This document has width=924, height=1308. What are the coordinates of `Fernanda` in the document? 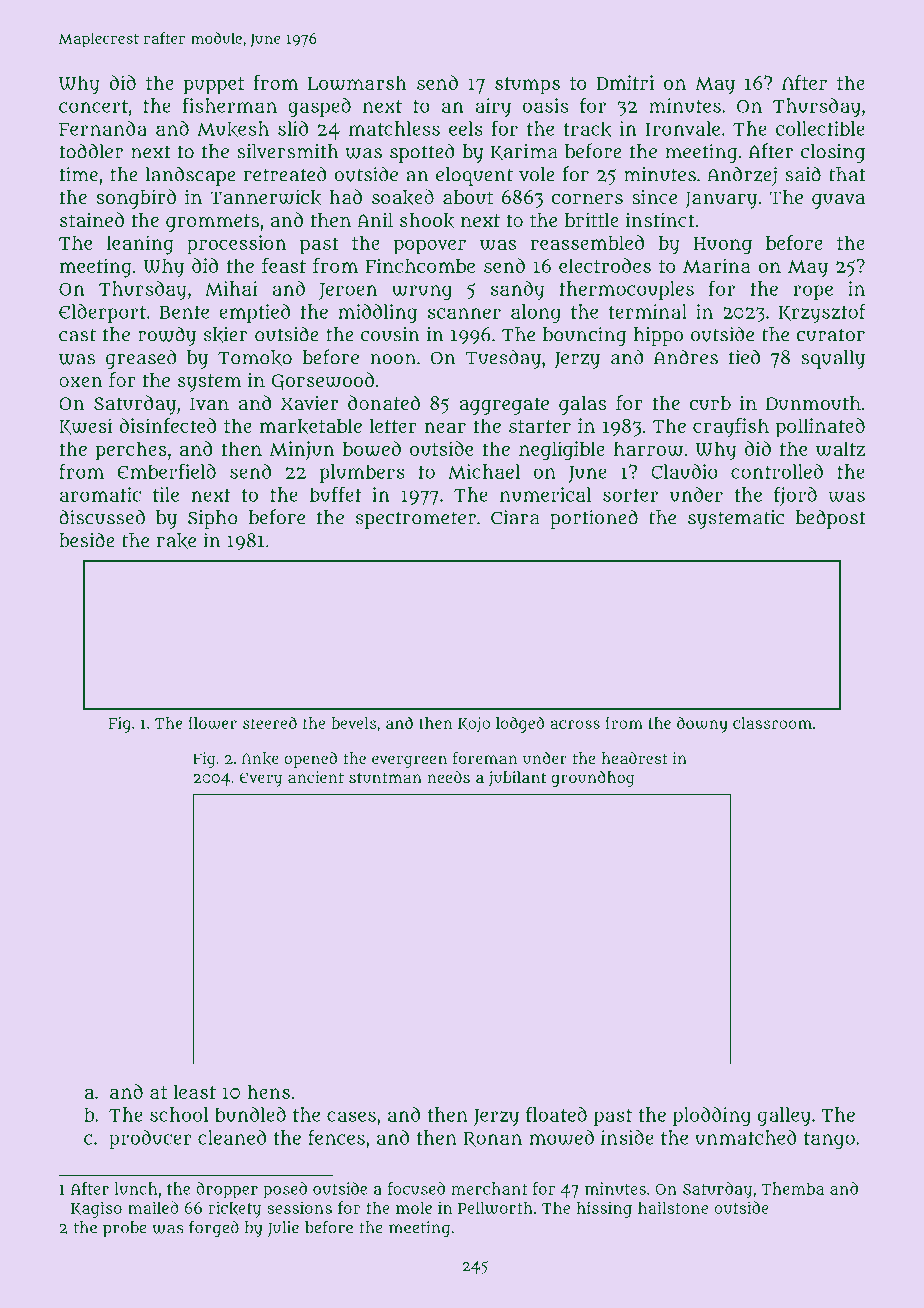 It's located at (103, 128).
